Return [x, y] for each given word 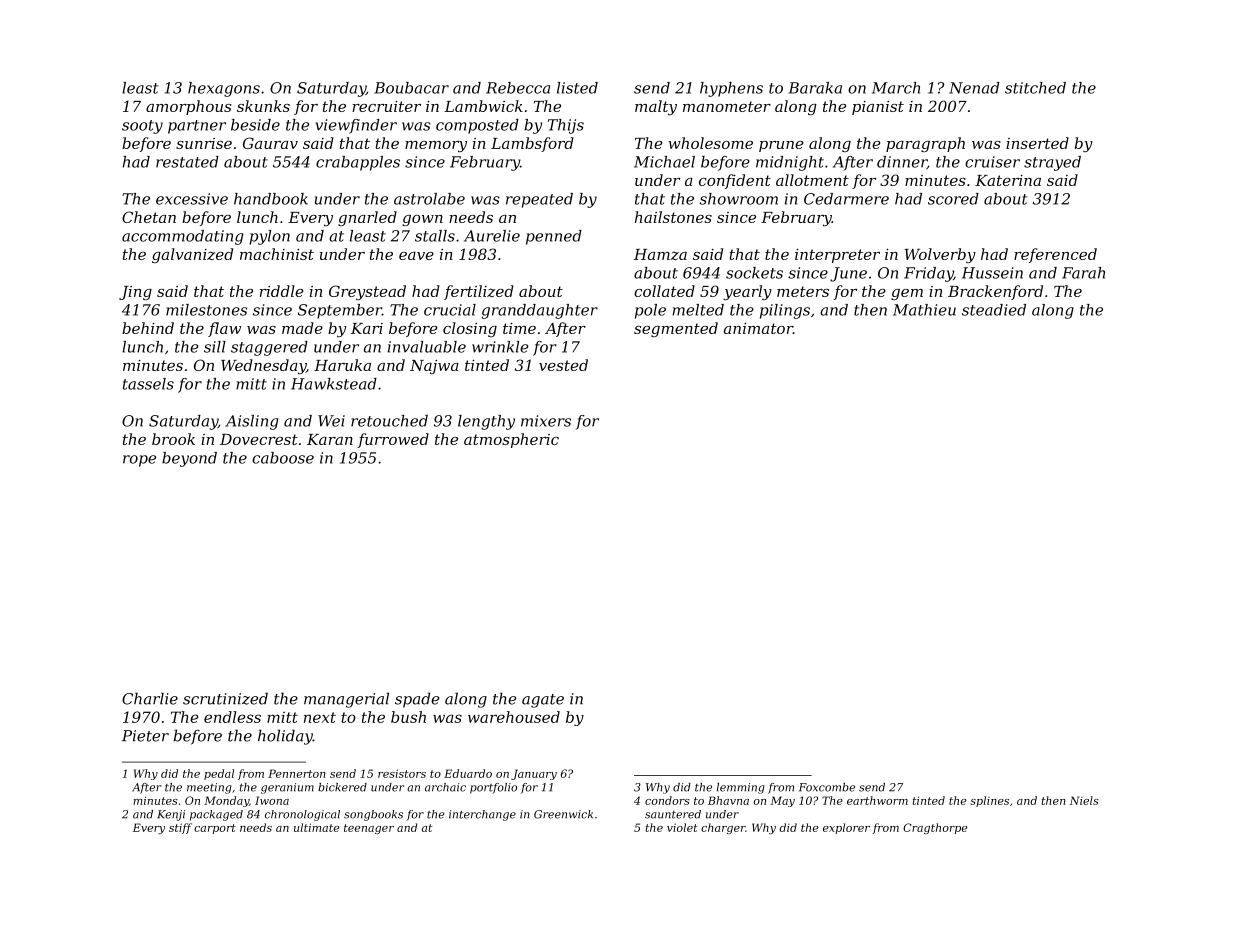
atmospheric [511, 440]
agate [543, 701]
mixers [546, 421]
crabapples [358, 163]
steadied [994, 310]
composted [477, 126]
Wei [331, 421]
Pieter [145, 736]
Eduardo [468, 773]
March [896, 88]
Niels [1084, 800]
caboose [283, 458]
